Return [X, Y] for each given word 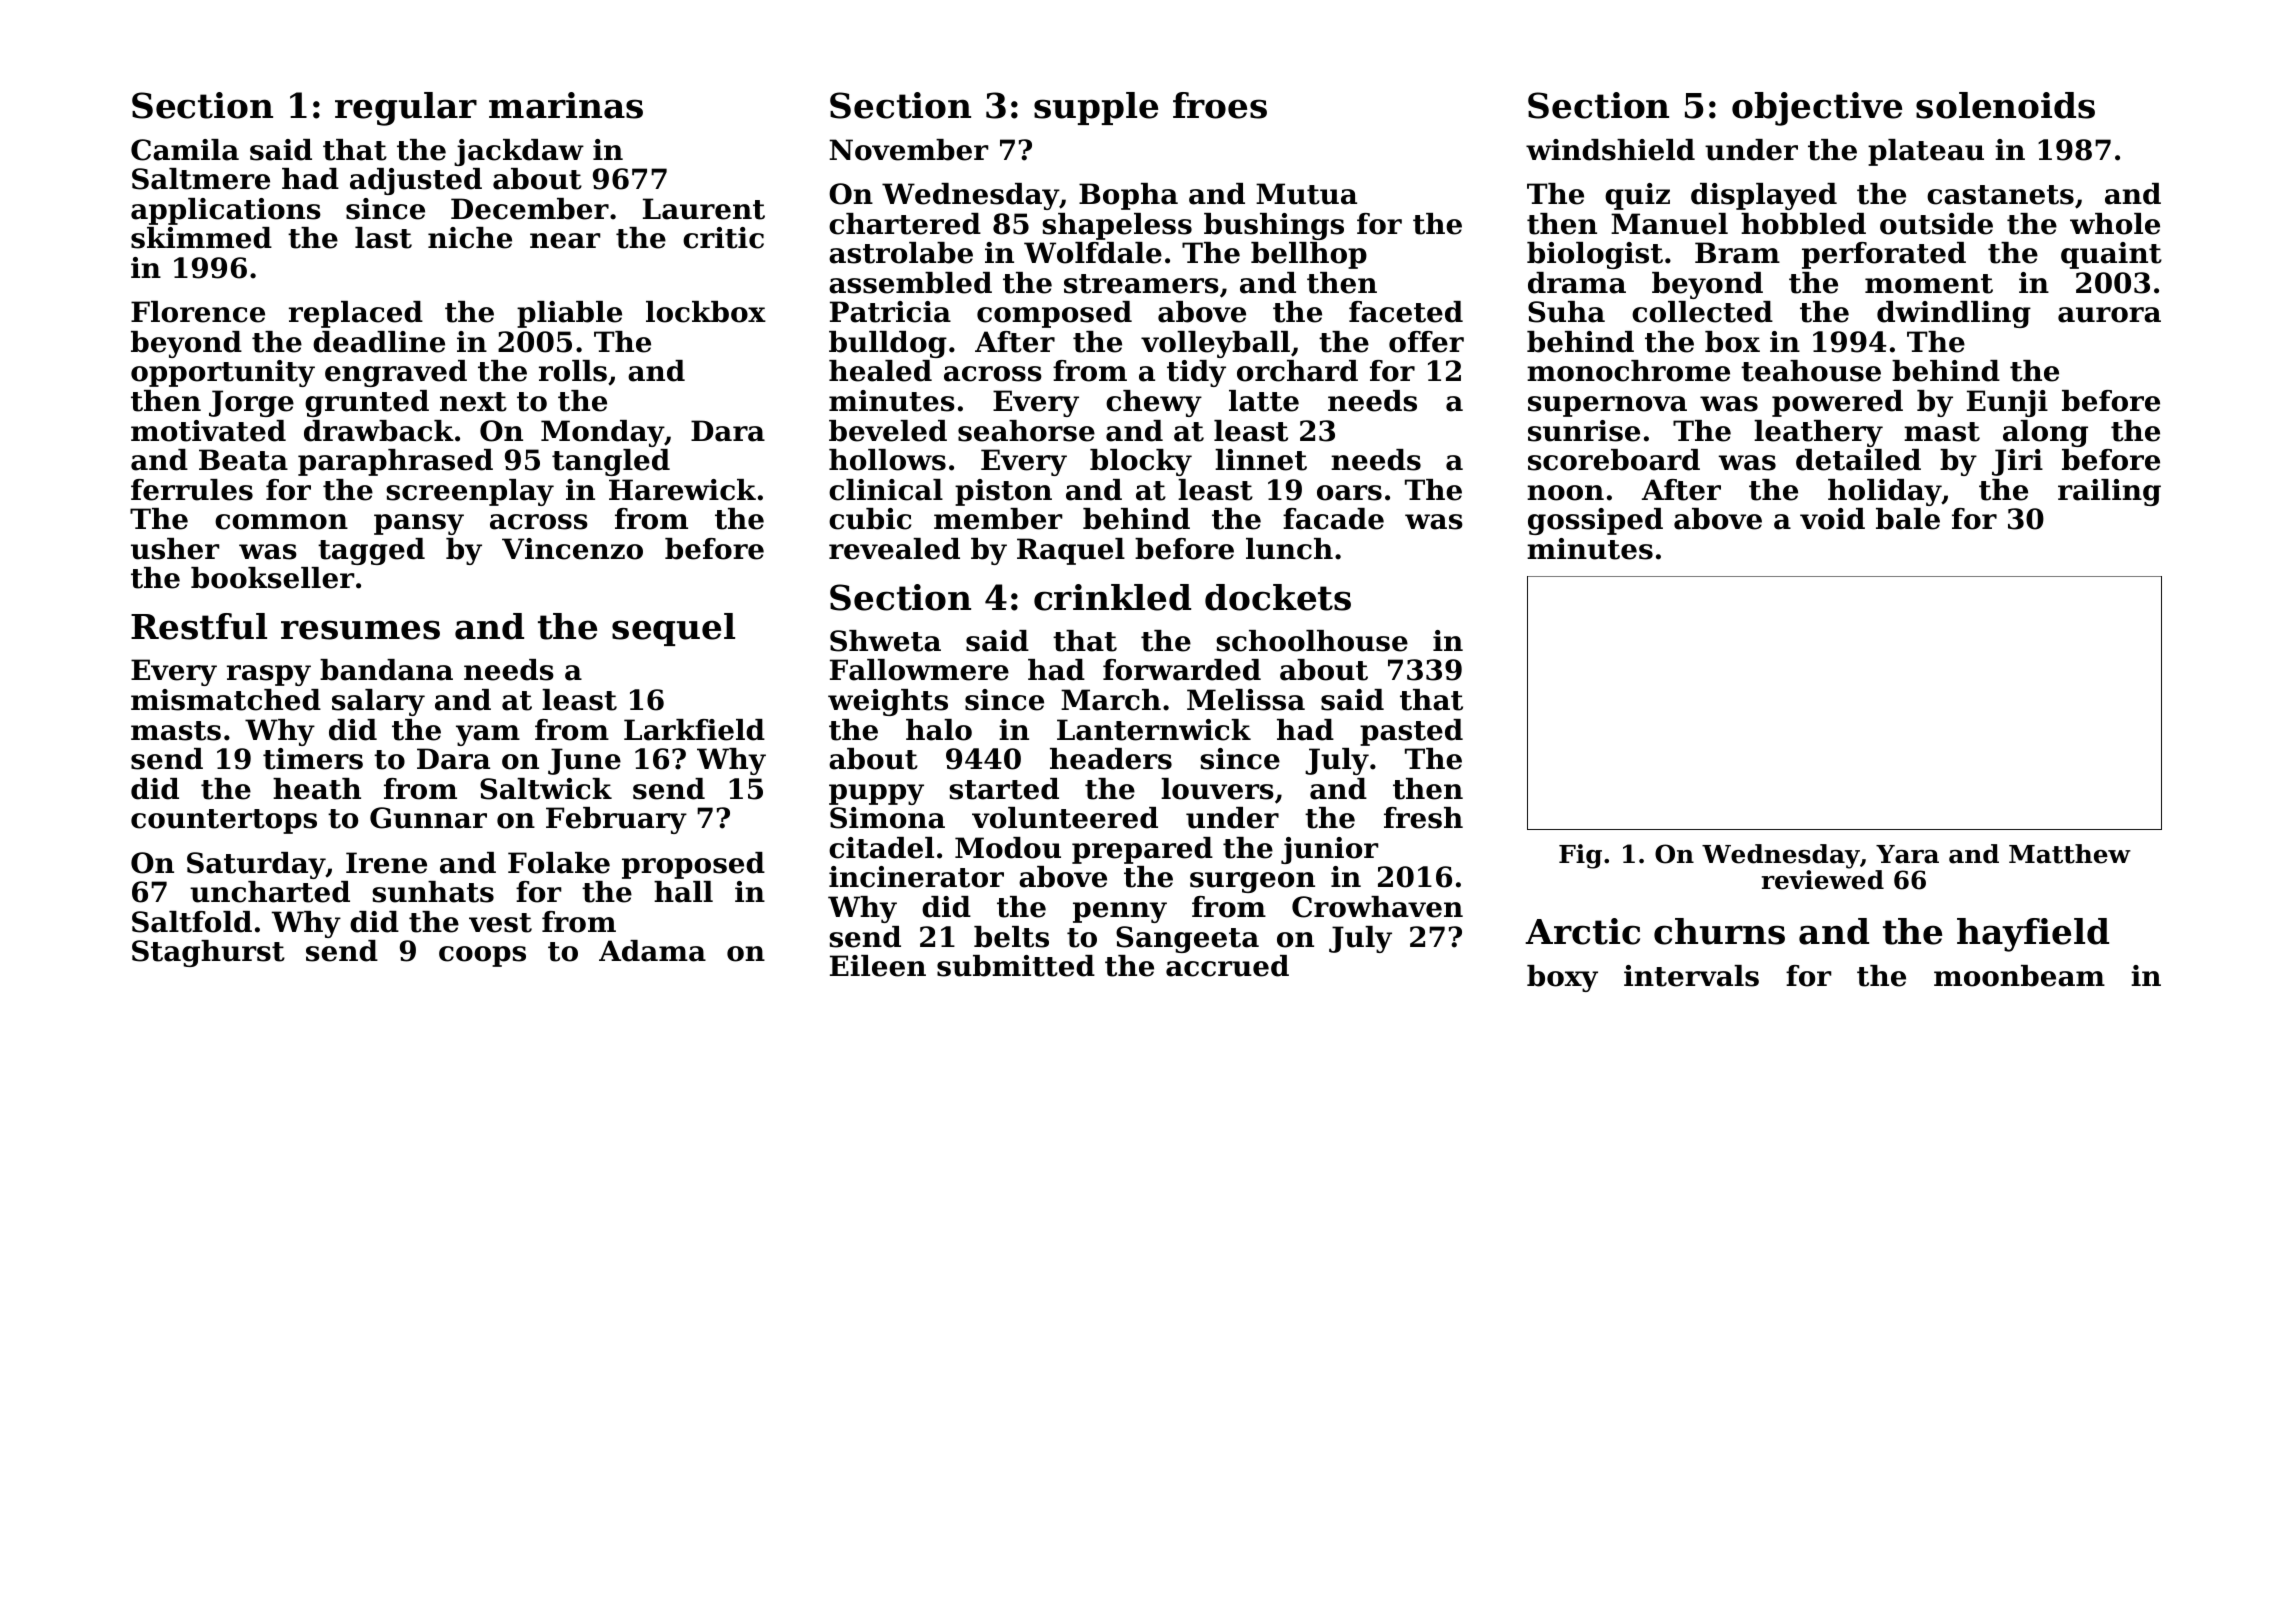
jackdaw [519, 152]
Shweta [885, 641]
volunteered [1065, 818]
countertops [224, 821]
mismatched [226, 700]
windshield [1610, 150]
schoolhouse [1312, 641]
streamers [1141, 284]
